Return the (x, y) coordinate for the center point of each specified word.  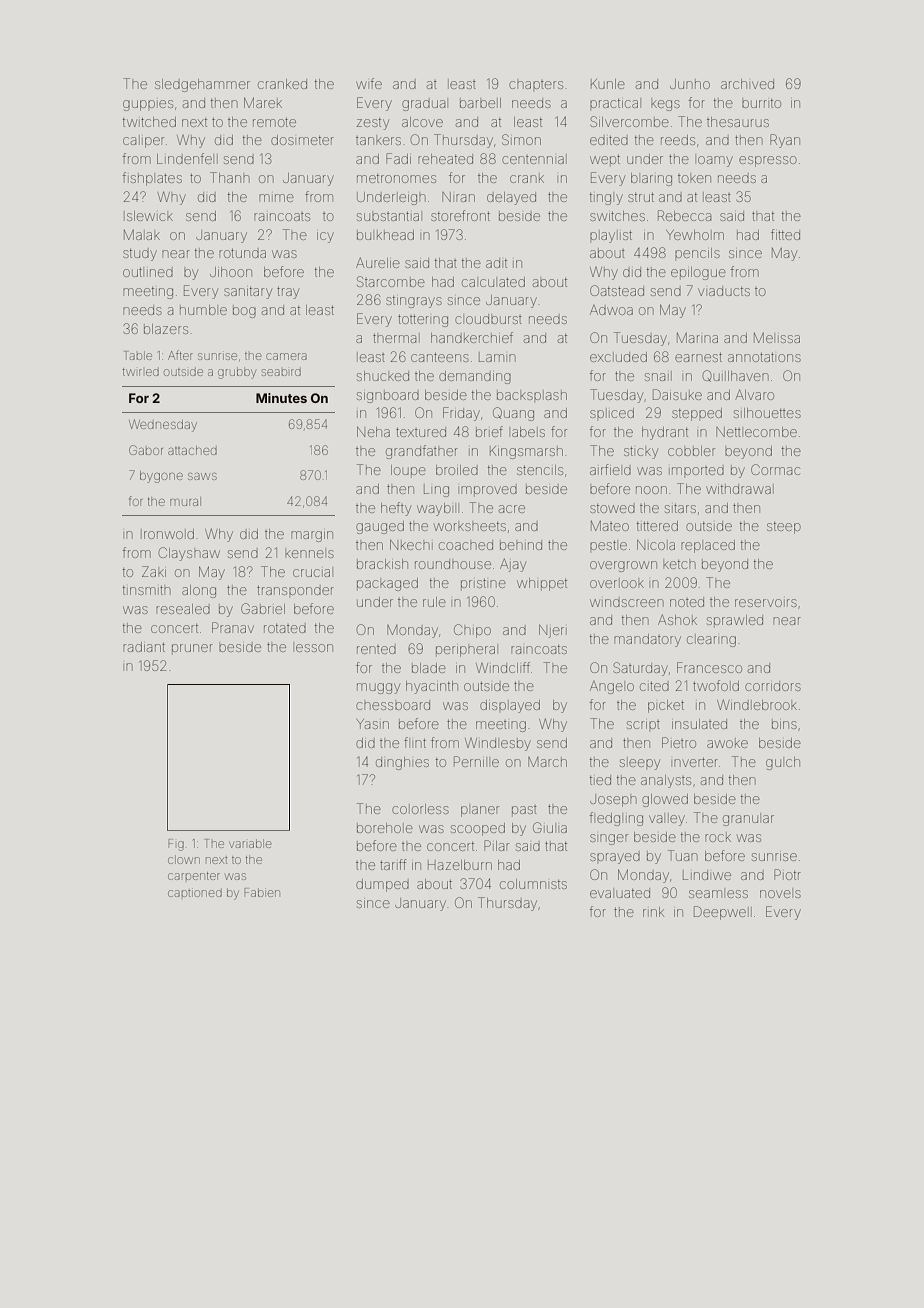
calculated (493, 282)
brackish (382, 564)
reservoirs (766, 603)
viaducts (724, 291)
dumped (382, 885)
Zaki (154, 571)
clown (184, 859)
